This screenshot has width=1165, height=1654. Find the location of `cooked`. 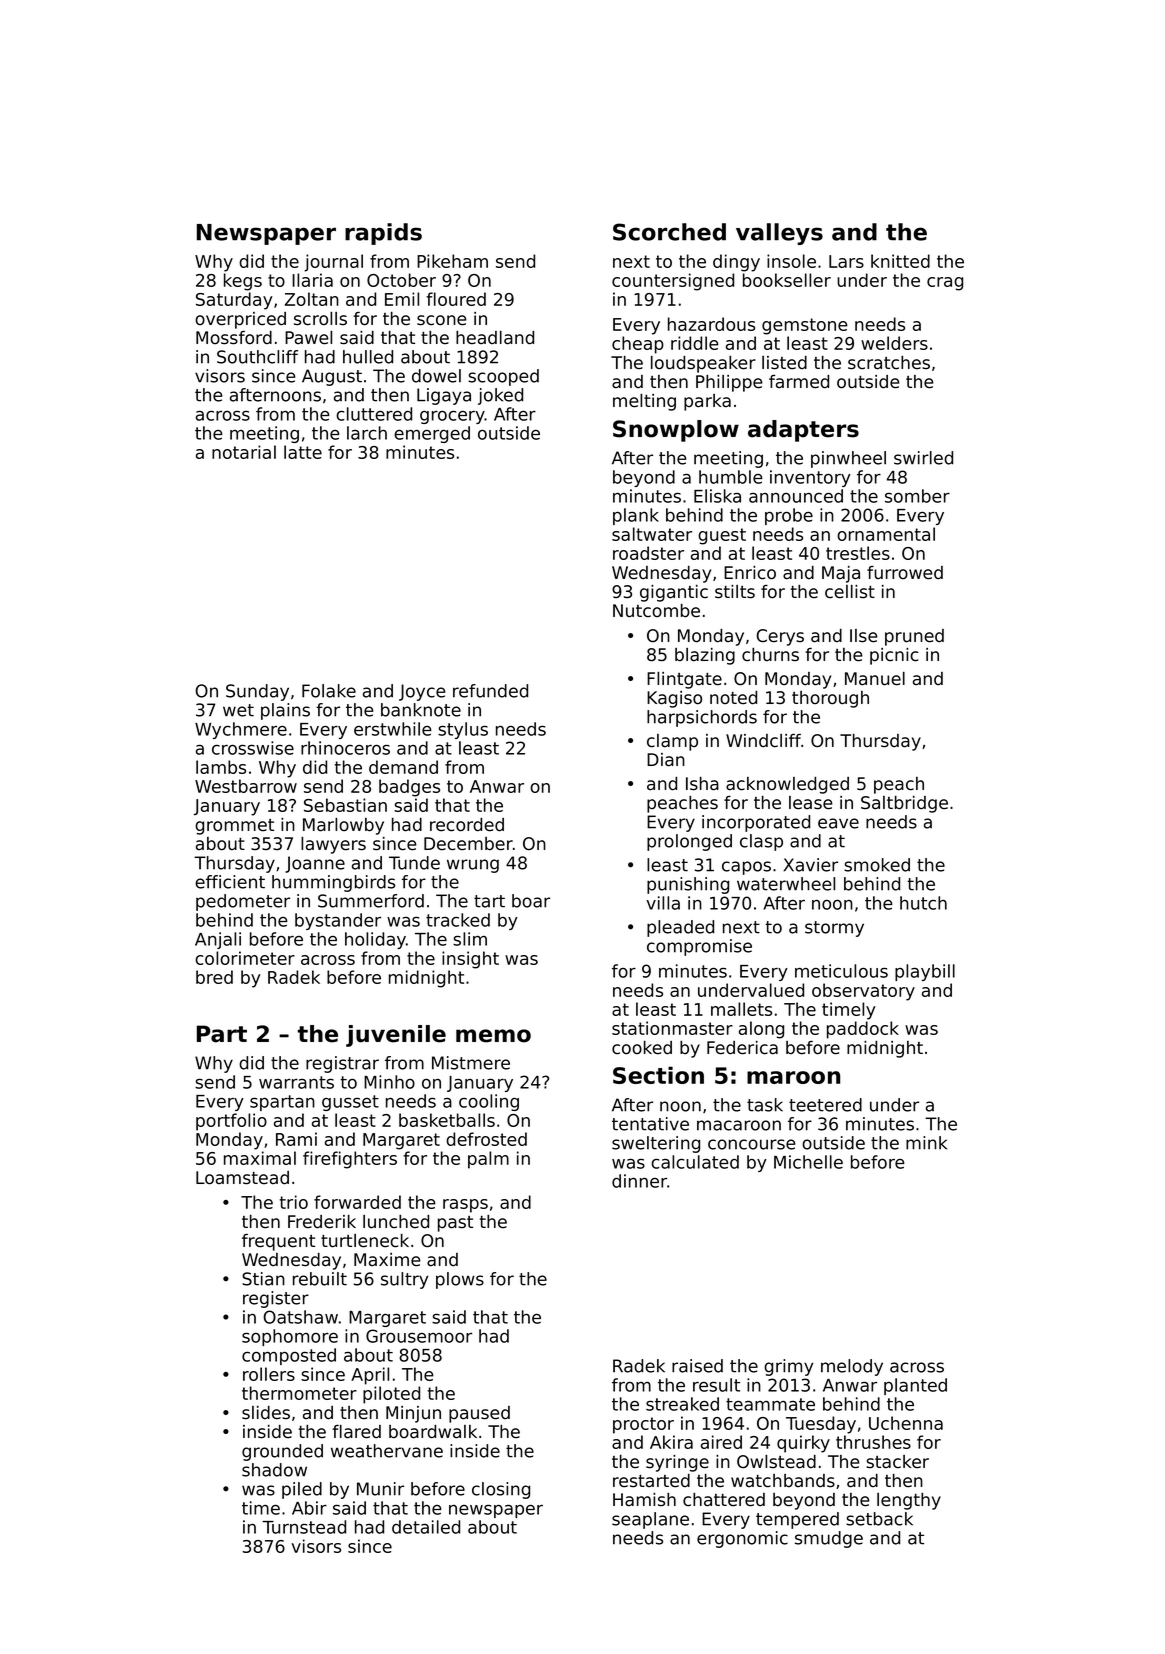

cooked is located at coordinates (642, 1048).
